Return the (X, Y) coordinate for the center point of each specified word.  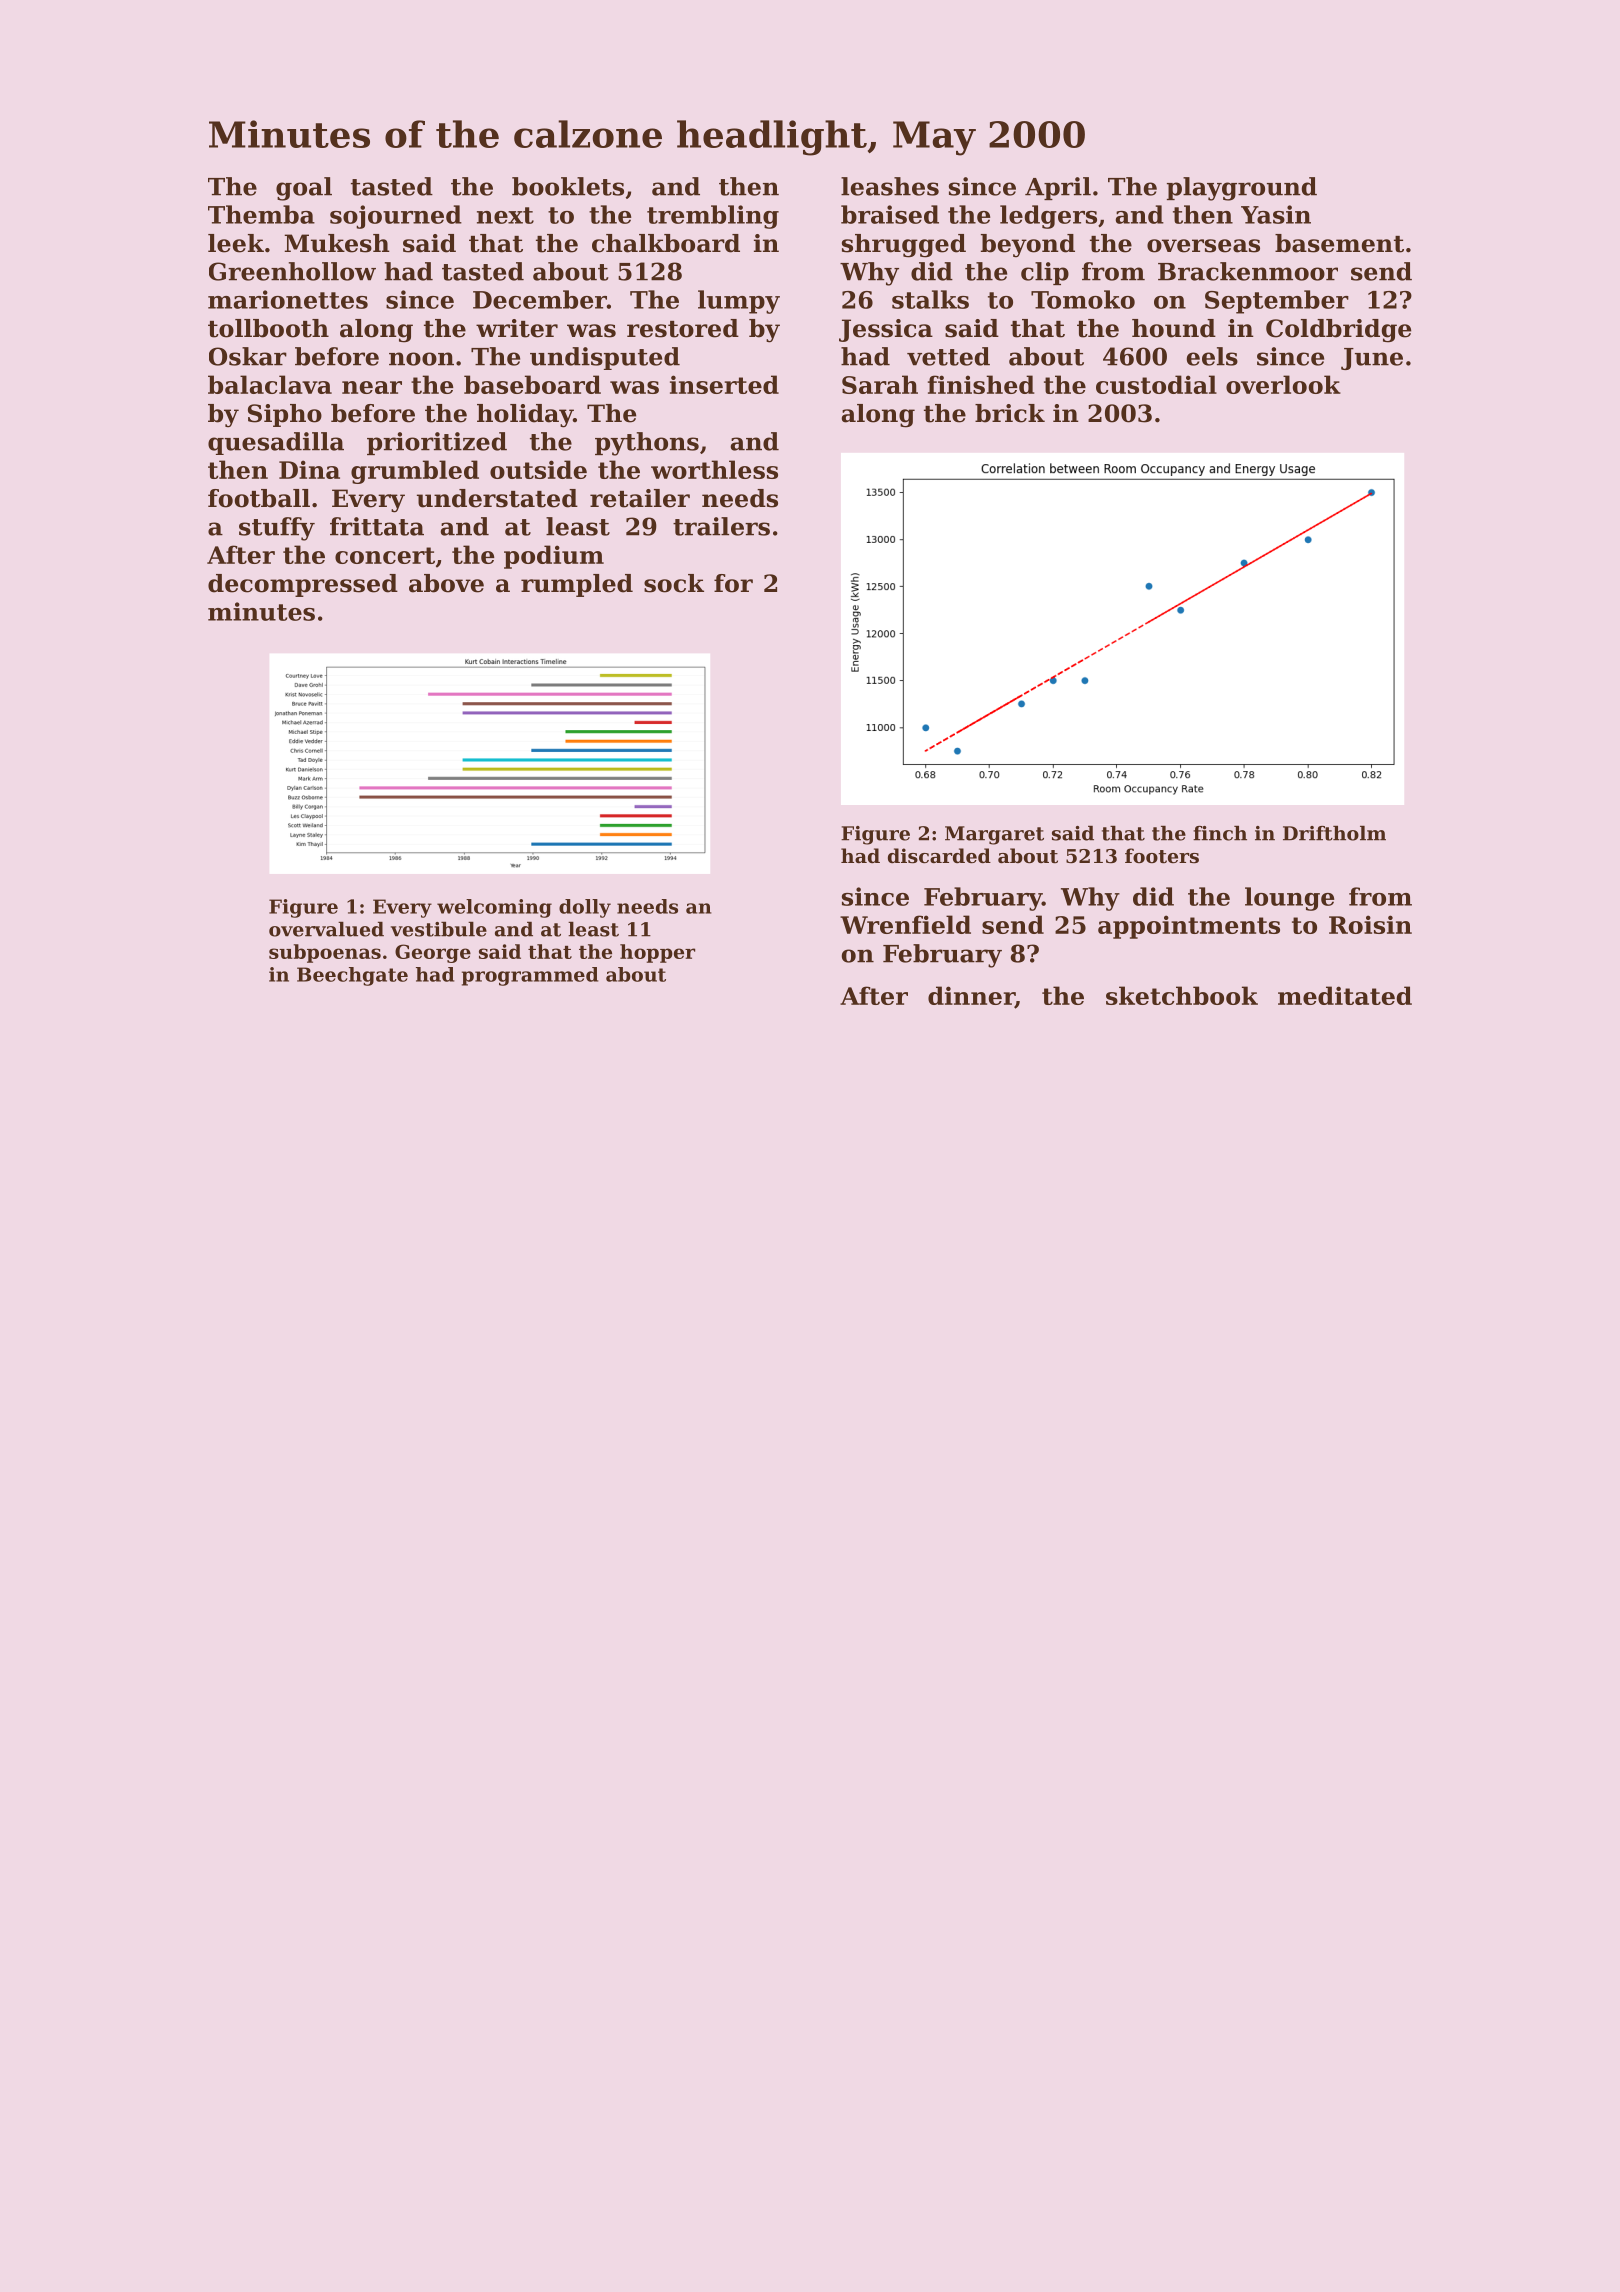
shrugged (904, 246)
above (446, 583)
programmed (530, 976)
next (505, 215)
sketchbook (1182, 995)
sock (674, 583)
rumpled (577, 585)
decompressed (303, 585)
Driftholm (1334, 833)
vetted (948, 356)
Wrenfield (905, 924)
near (372, 387)
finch (1220, 833)
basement (1339, 243)
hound (1174, 328)
